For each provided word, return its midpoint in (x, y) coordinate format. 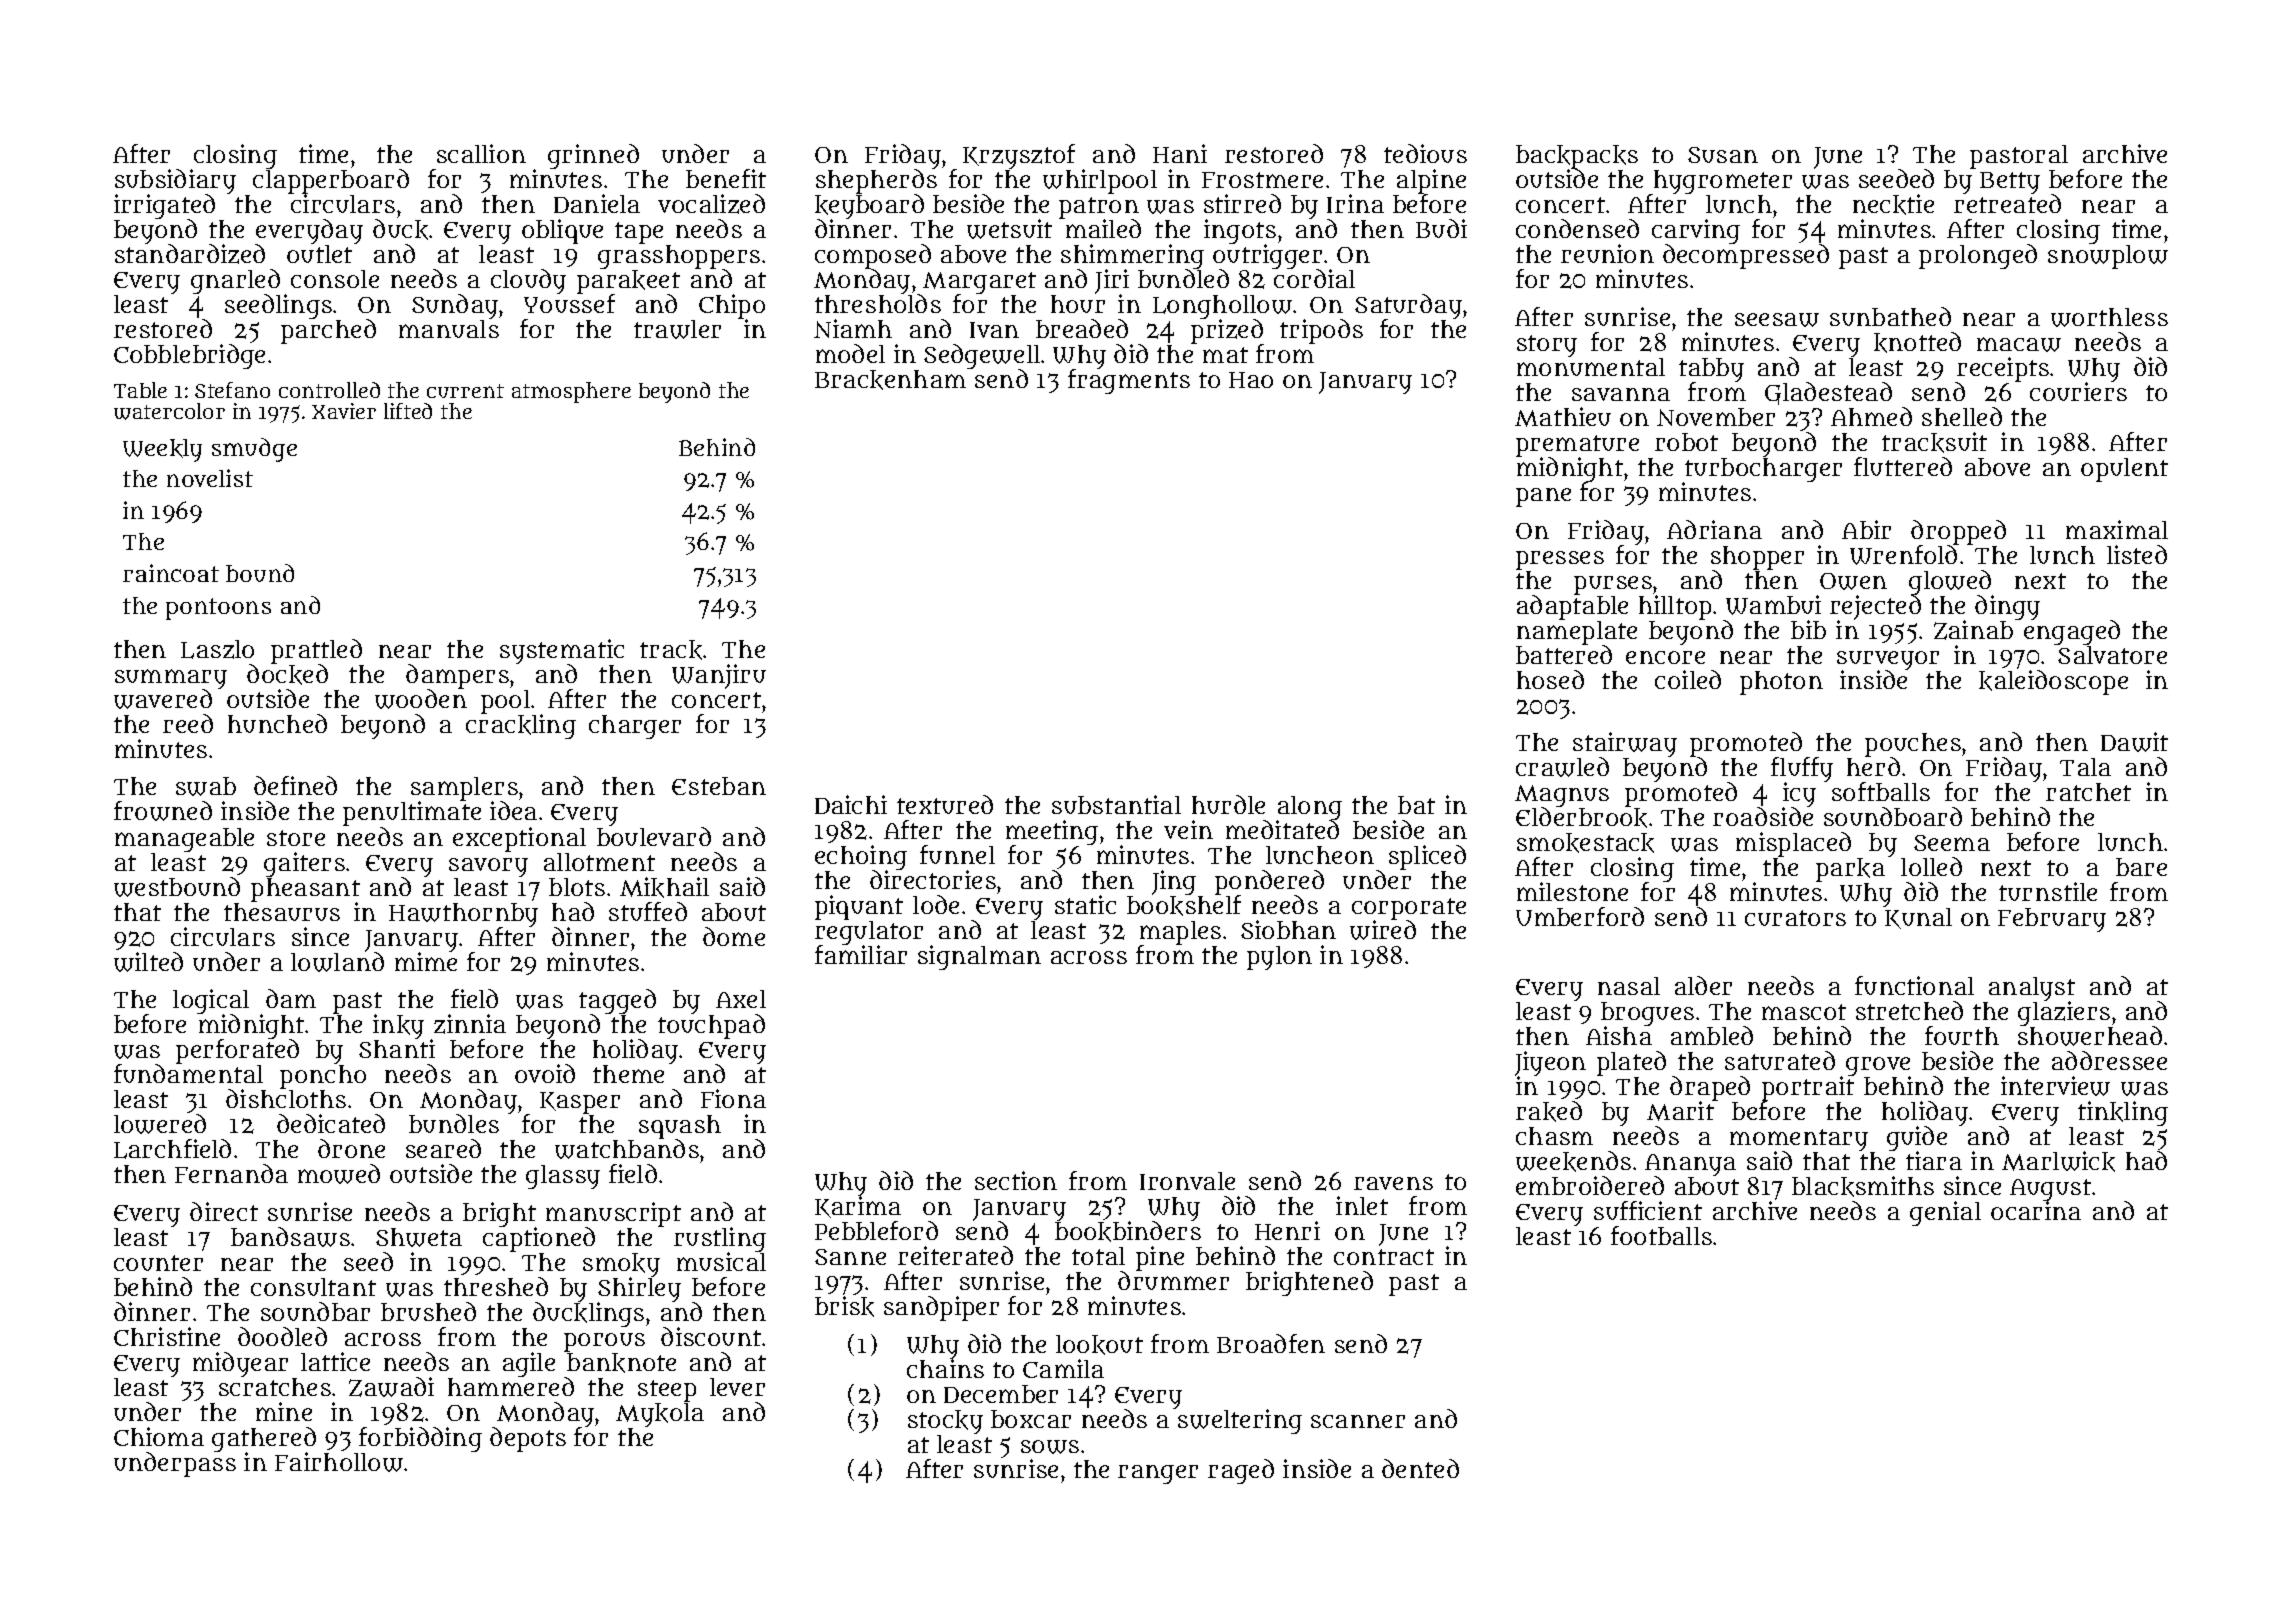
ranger (1158, 1474)
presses (1560, 560)
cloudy (528, 281)
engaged (2072, 632)
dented (1420, 1468)
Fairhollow (339, 1462)
